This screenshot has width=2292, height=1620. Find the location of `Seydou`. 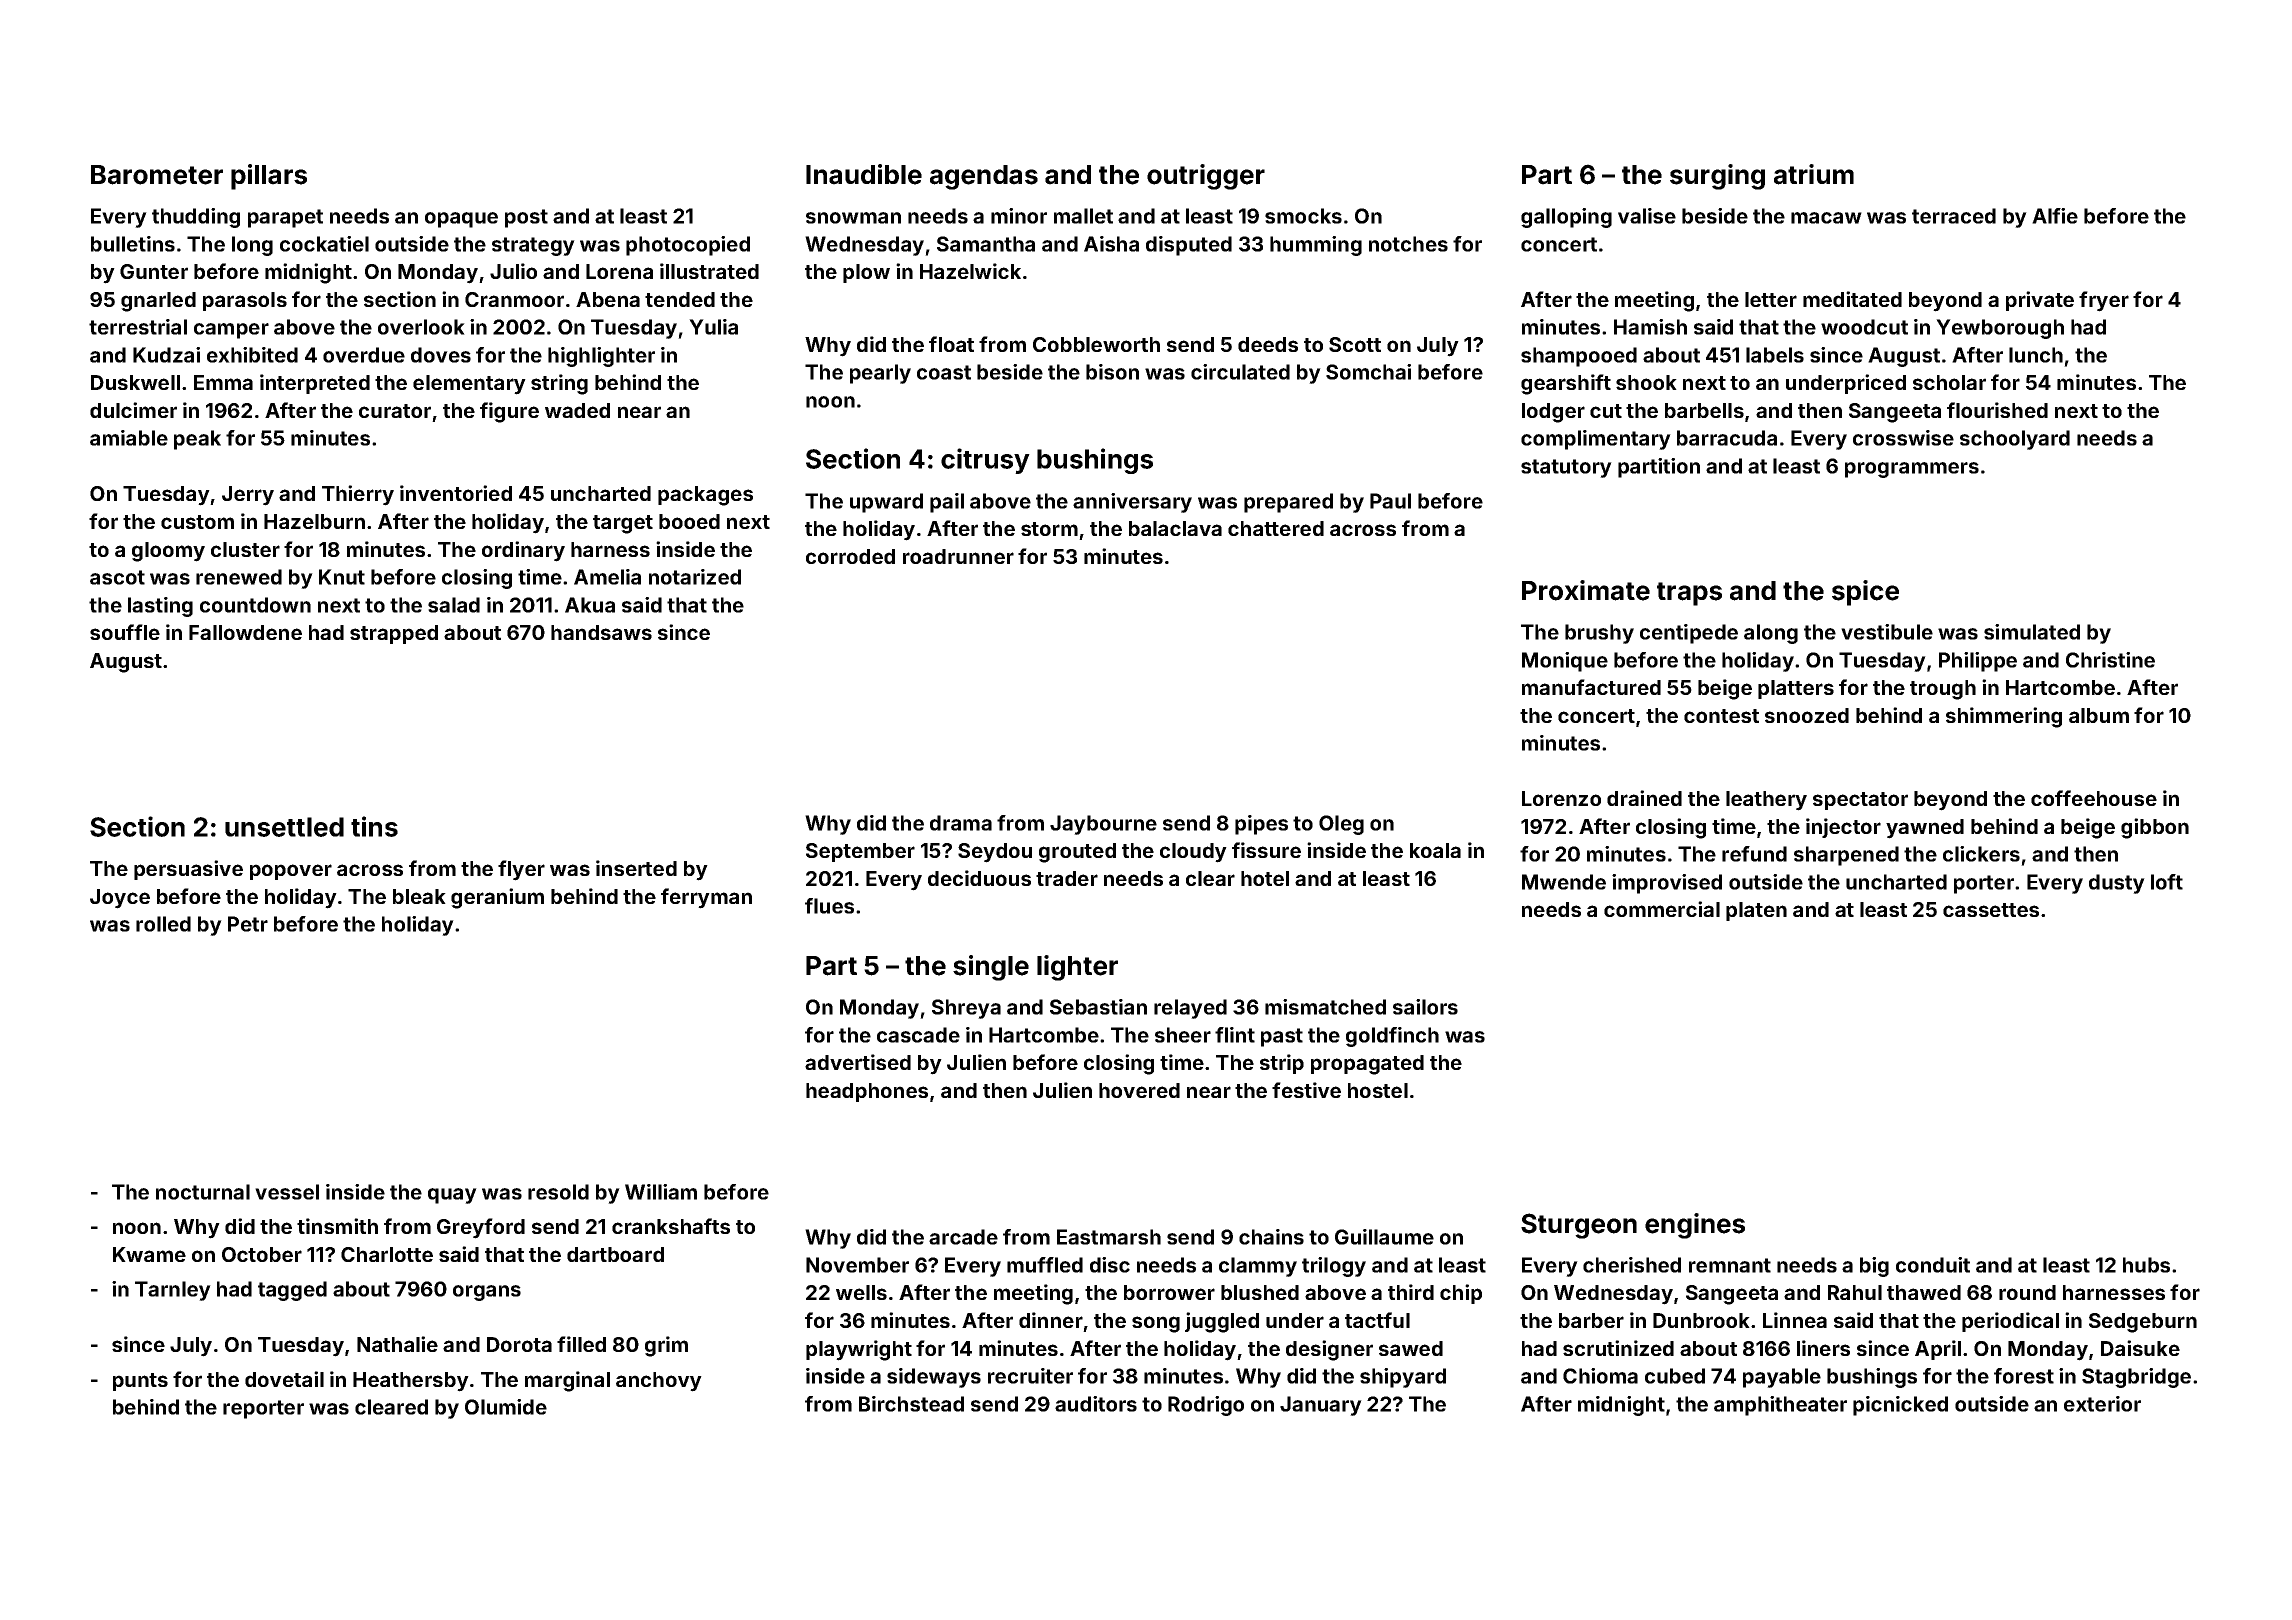

Seydou is located at coordinates (995, 853).
